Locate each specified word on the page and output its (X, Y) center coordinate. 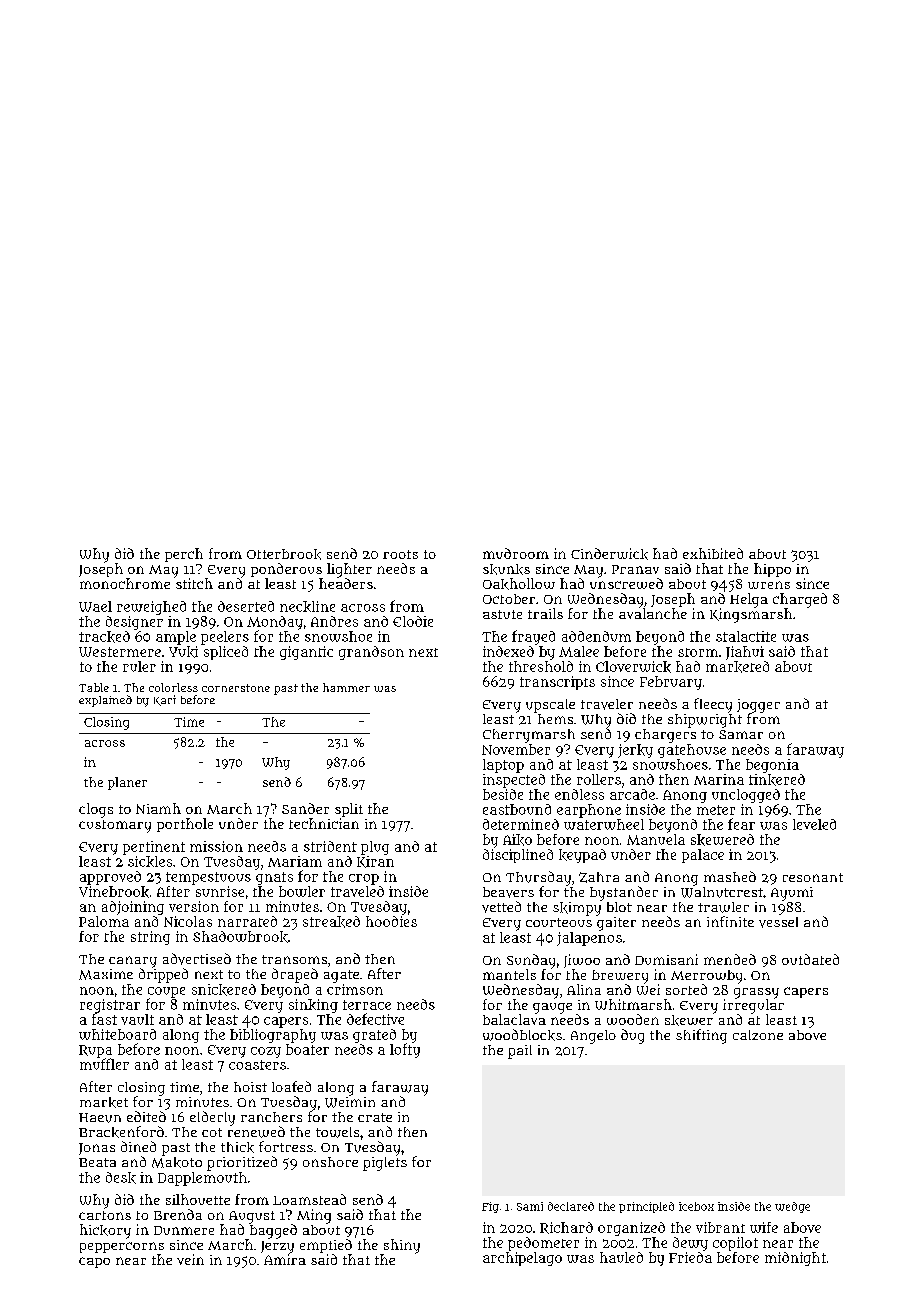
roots (400, 554)
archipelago (522, 1259)
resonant (813, 877)
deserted (246, 606)
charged (800, 600)
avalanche (653, 613)
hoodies (391, 921)
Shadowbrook (240, 937)
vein (190, 1259)
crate (375, 1117)
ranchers (271, 1117)
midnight (795, 1259)
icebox (696, 1206)
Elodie (413, 621)
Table (94, 687)
